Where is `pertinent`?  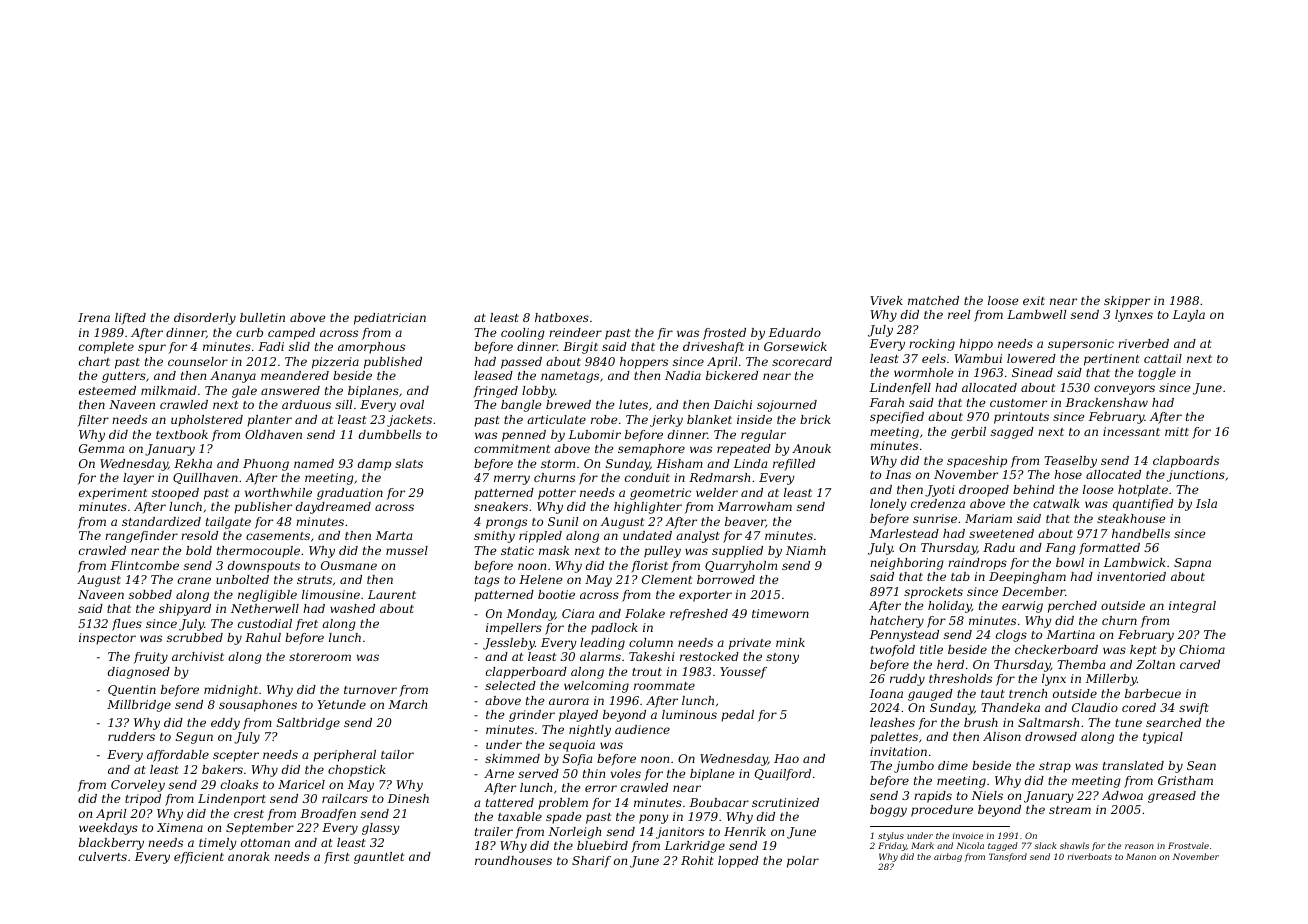 pertinent is located at coordinates (1112, 360).
